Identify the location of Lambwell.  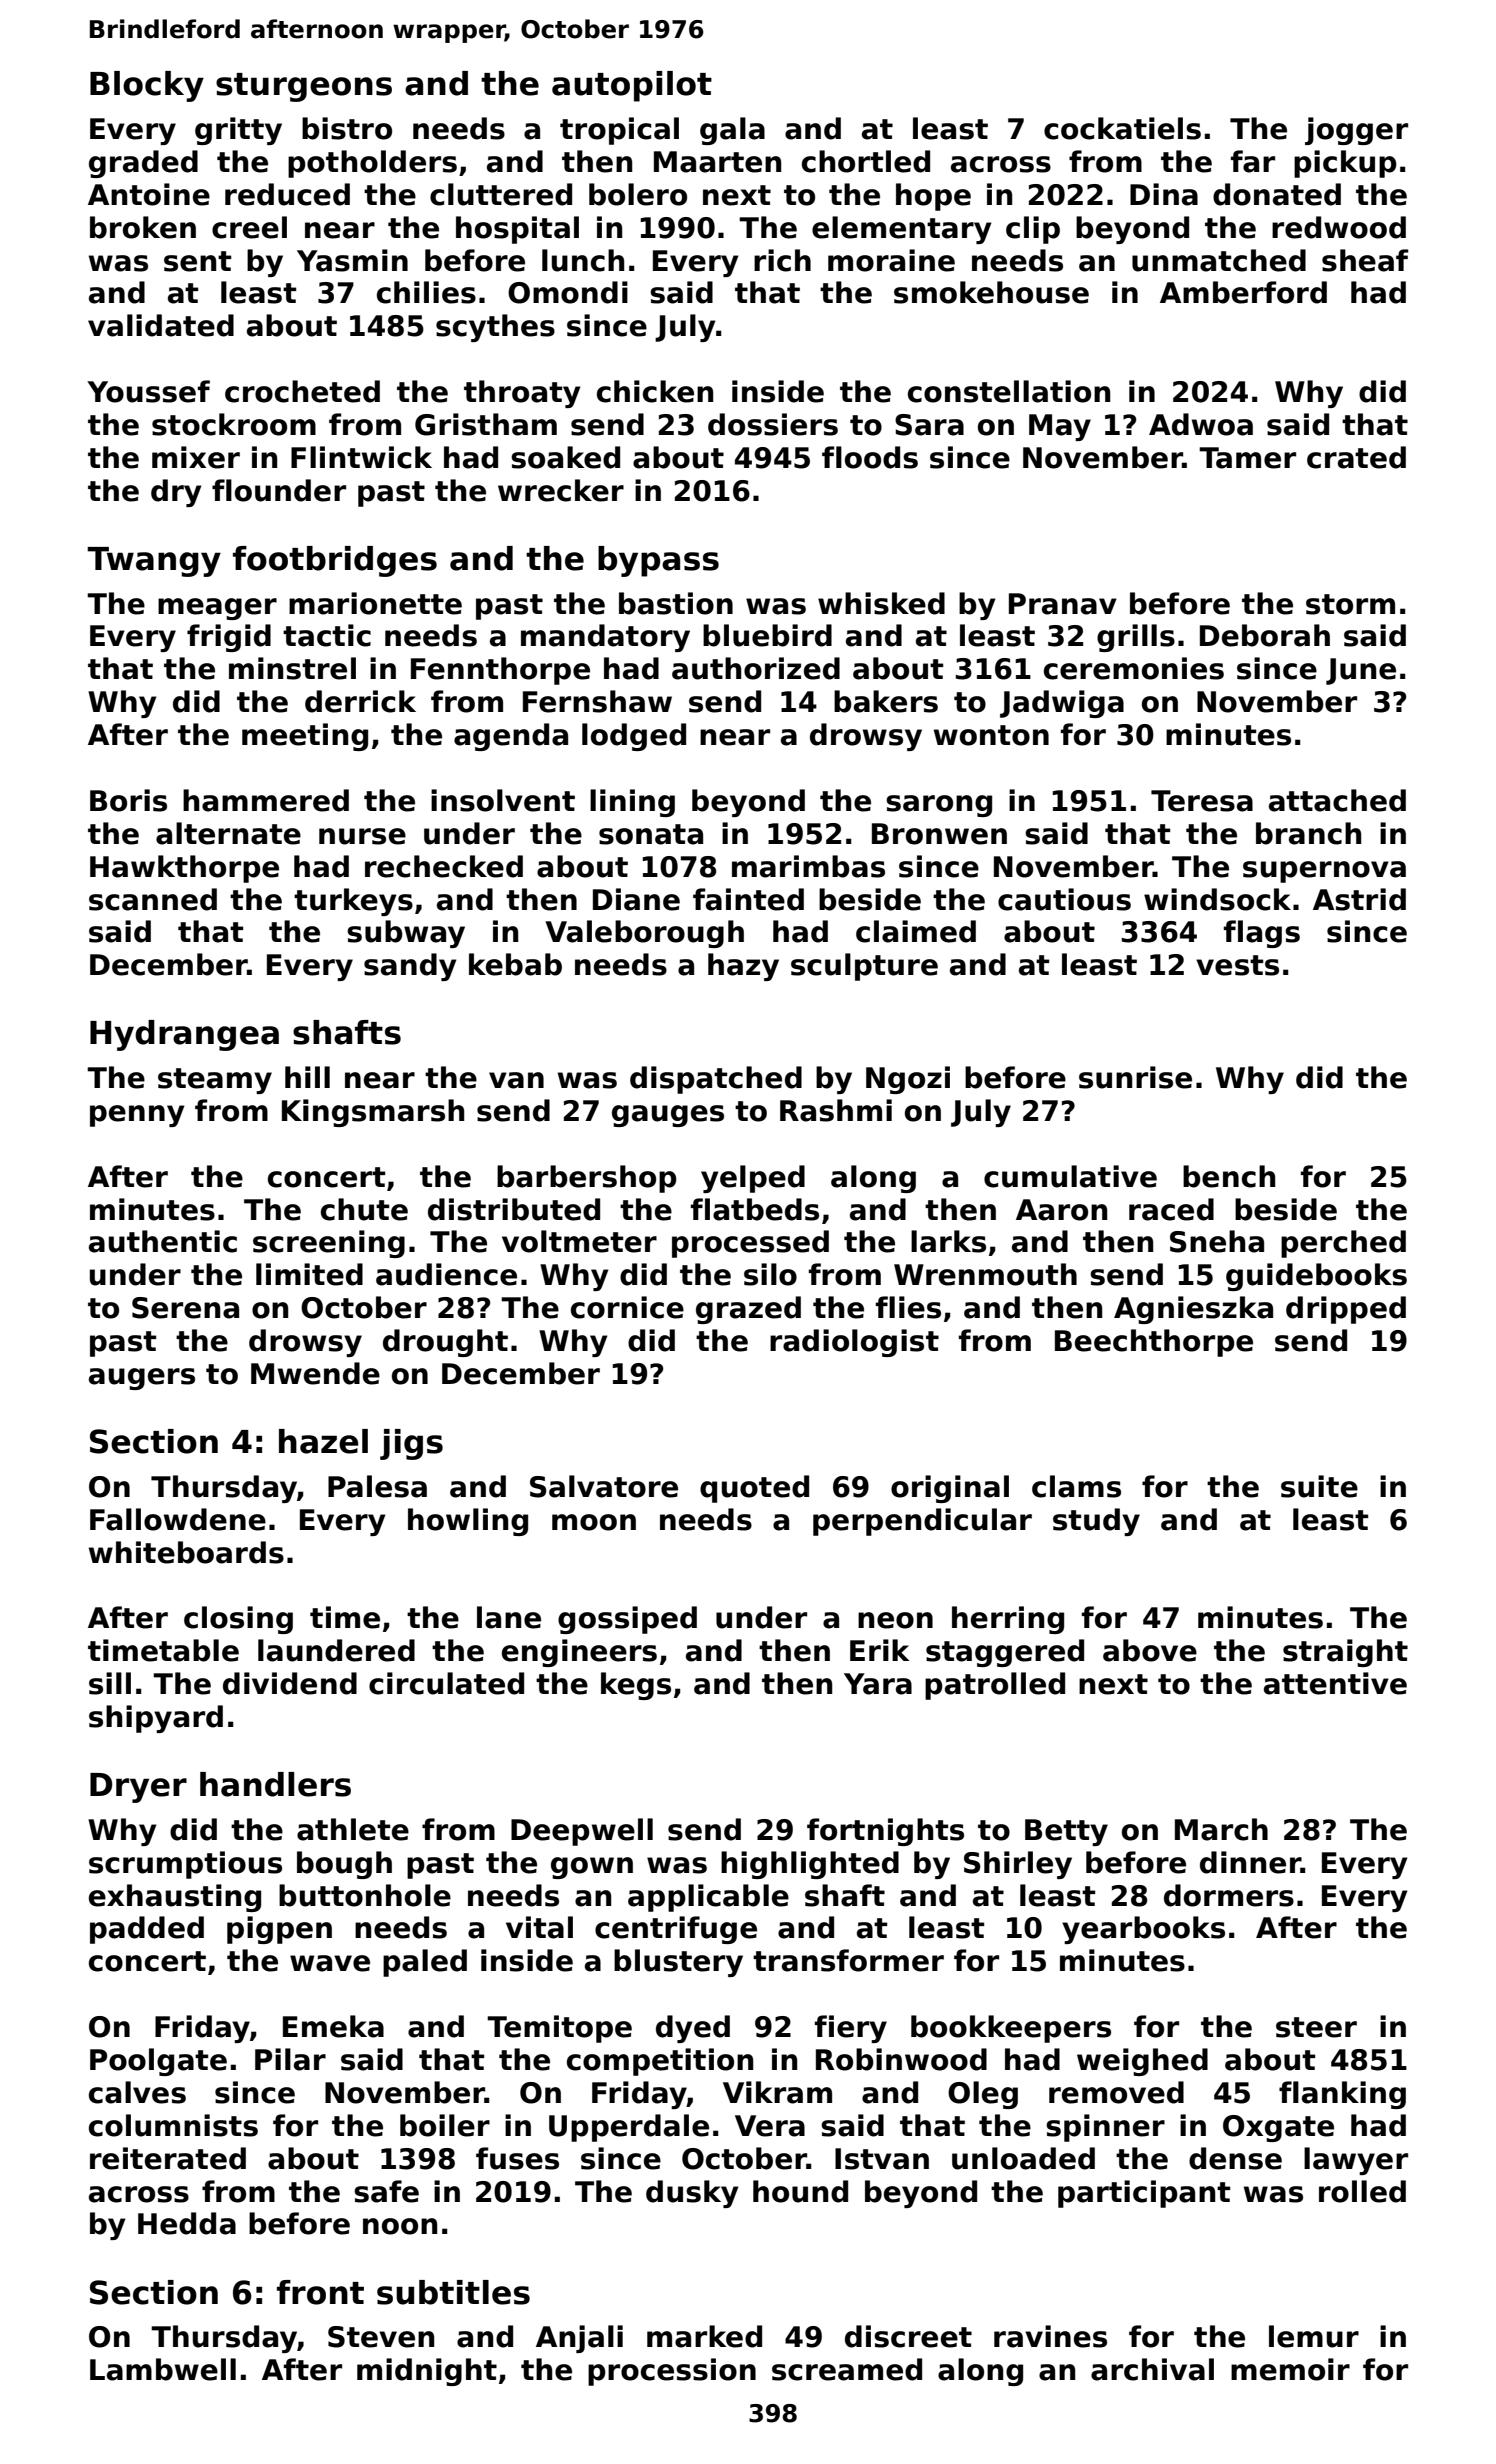
(163, 2369).
